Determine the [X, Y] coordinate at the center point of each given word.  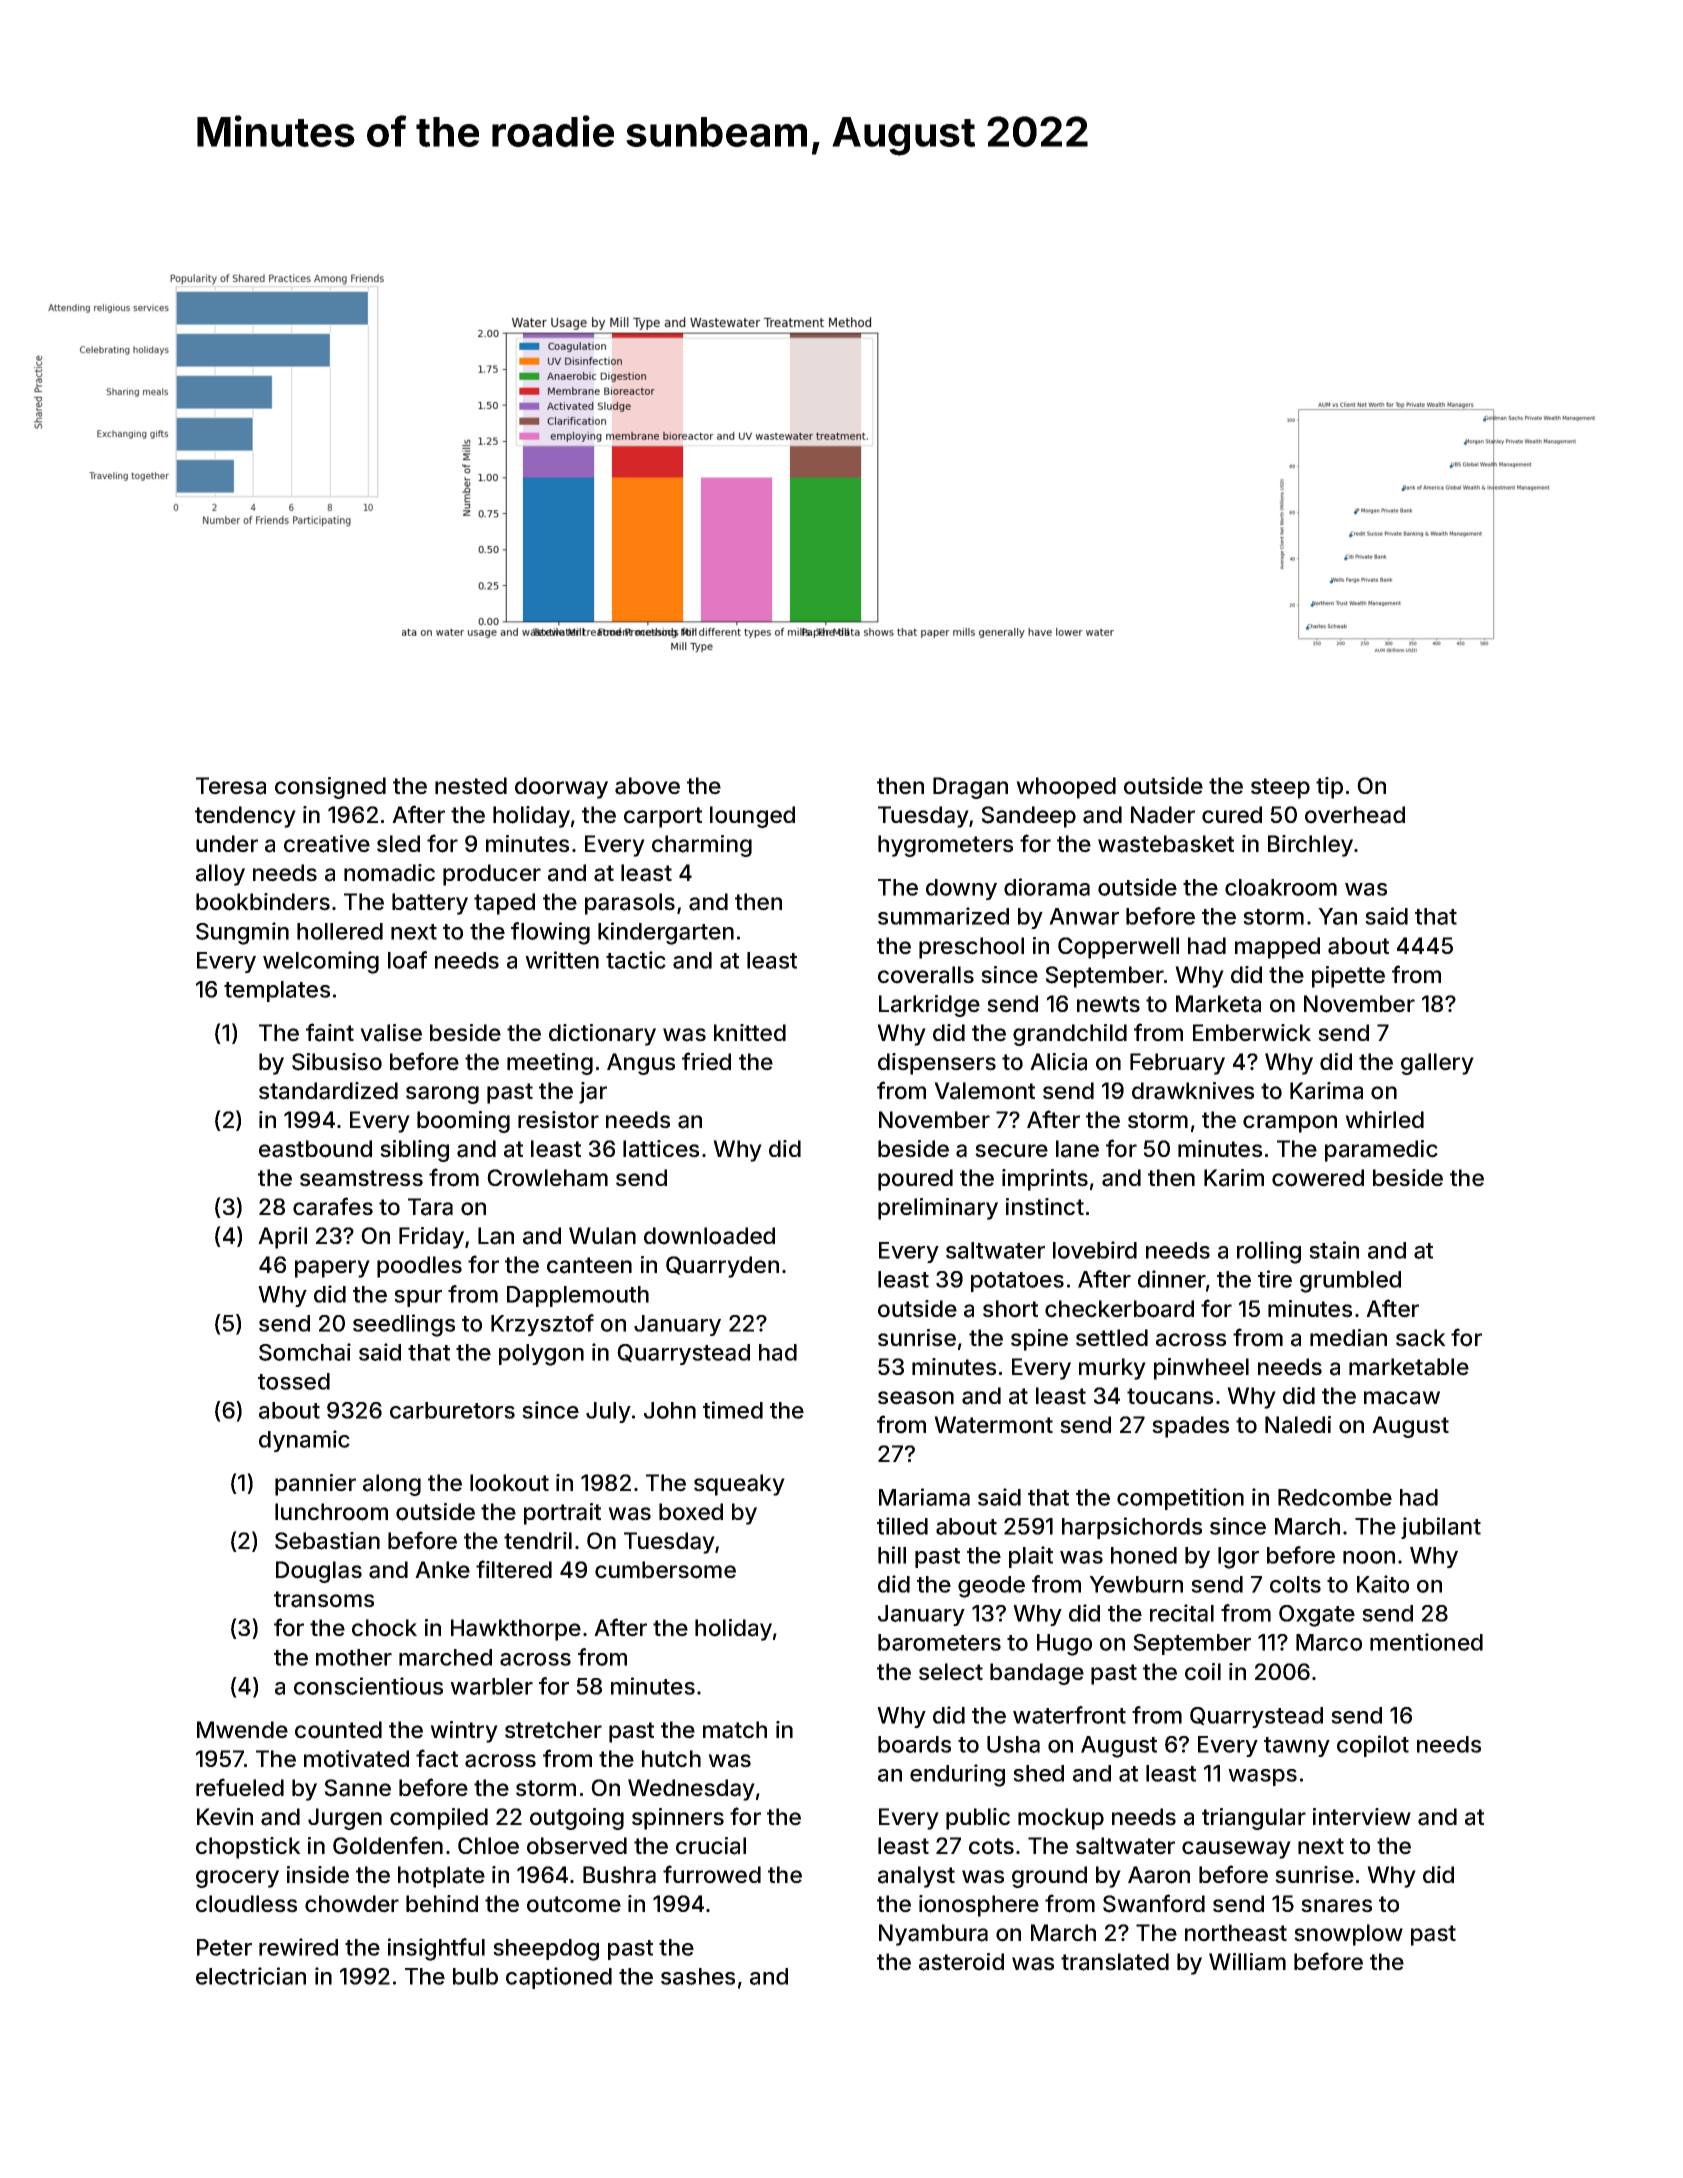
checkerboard [1119, 1309]
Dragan [970, 788]
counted [338, 1730]
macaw [1402, 1398]
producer [492, 875]
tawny [1297, 1747]
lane [1077, 1149]
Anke [442, 1570]
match [735, 1730]
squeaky [739, 1485]
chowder [352, 1904]
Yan [1337, 916]
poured [915, 1180]
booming [463, 1122]
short [1010, 1309]
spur [418, 1298]
